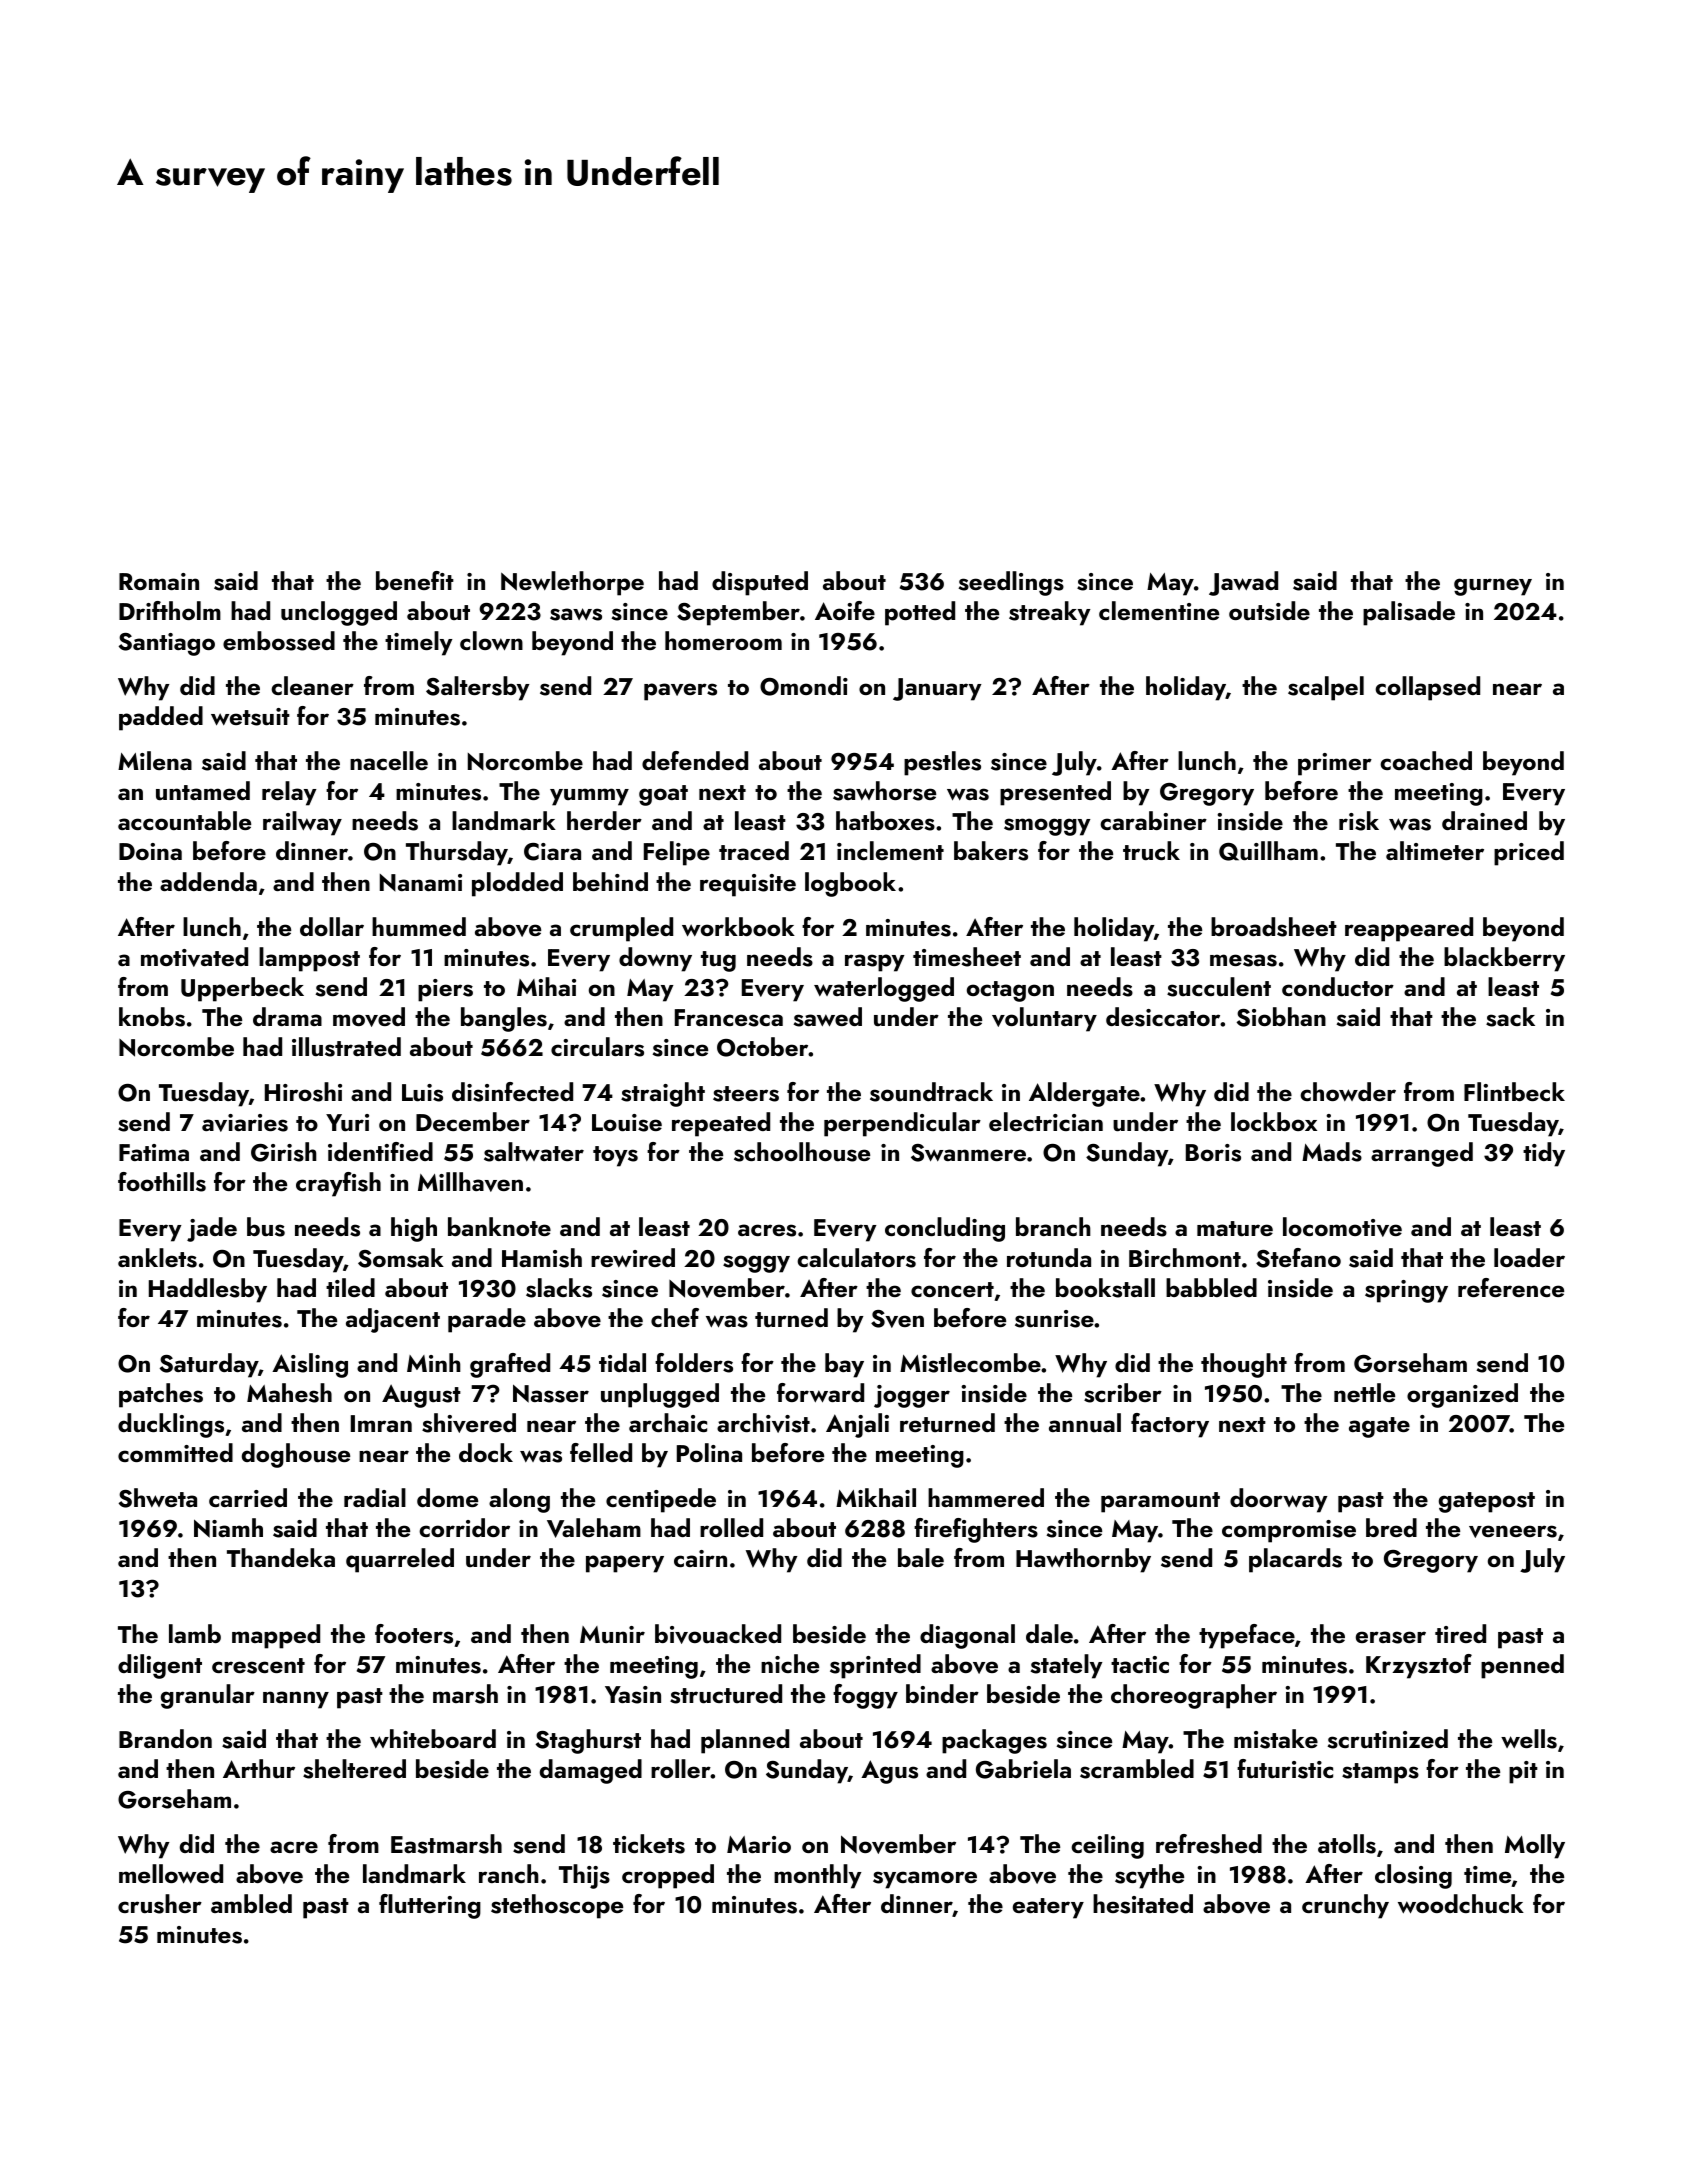 The height and width of the page is (2178, 1683). Describe the element at coordinates (473, 1121) in the page. I see `December` at that location.
